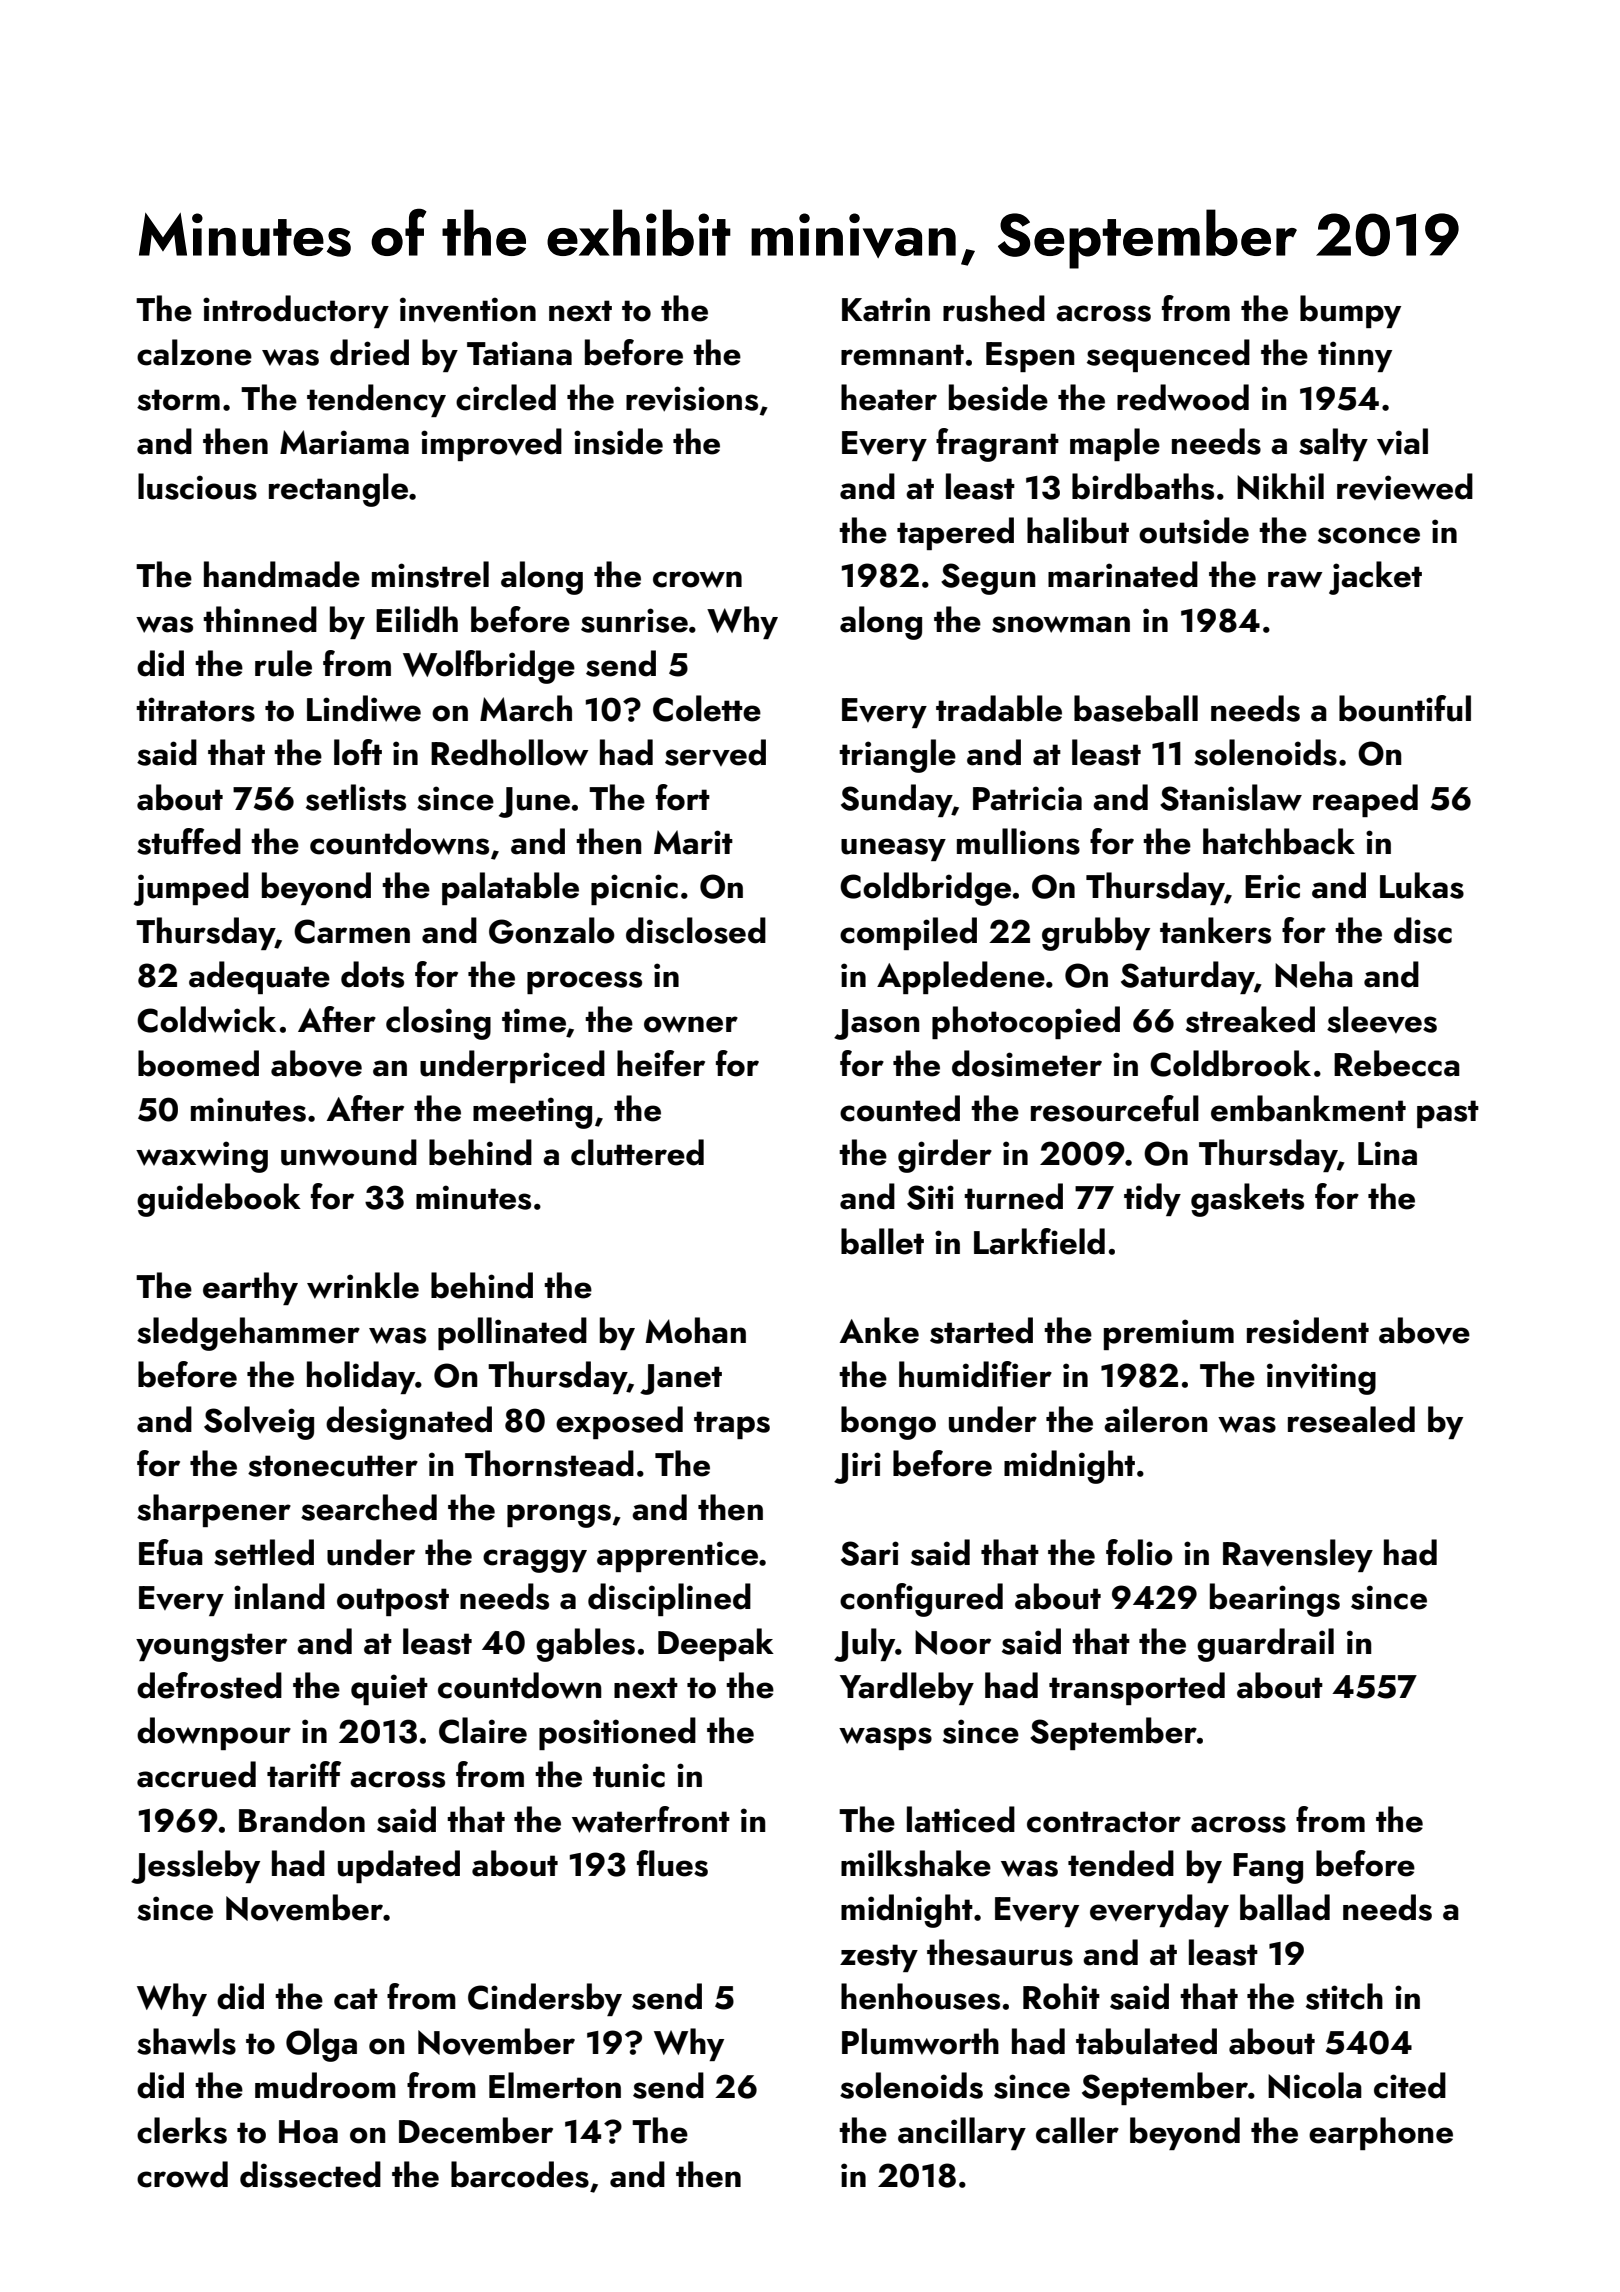  What do you see at coordinates (692, 399) in the document?
I see `revisions` at bounding box center [692, 399].
